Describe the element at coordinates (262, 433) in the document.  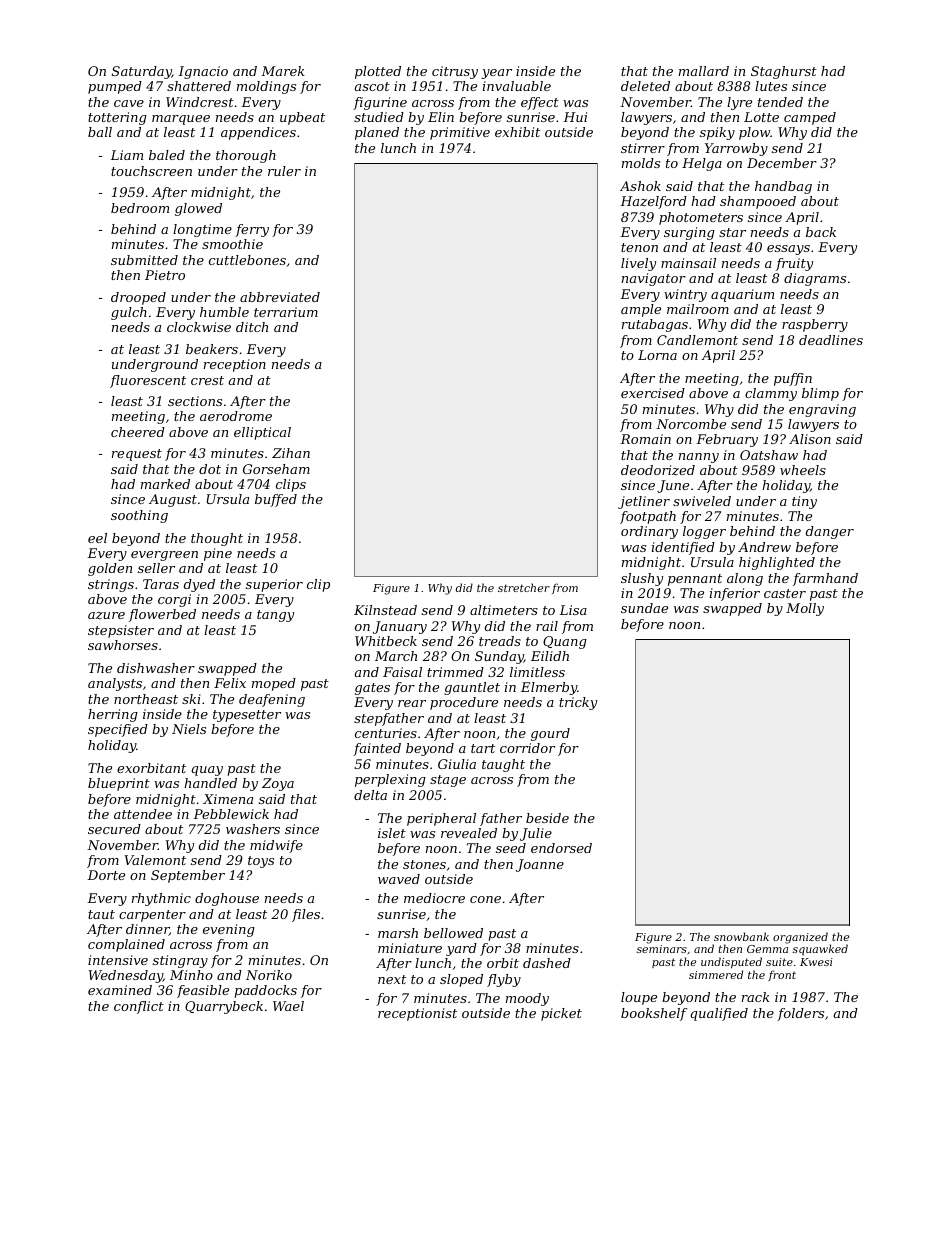
I see `elliptical` at that location.
